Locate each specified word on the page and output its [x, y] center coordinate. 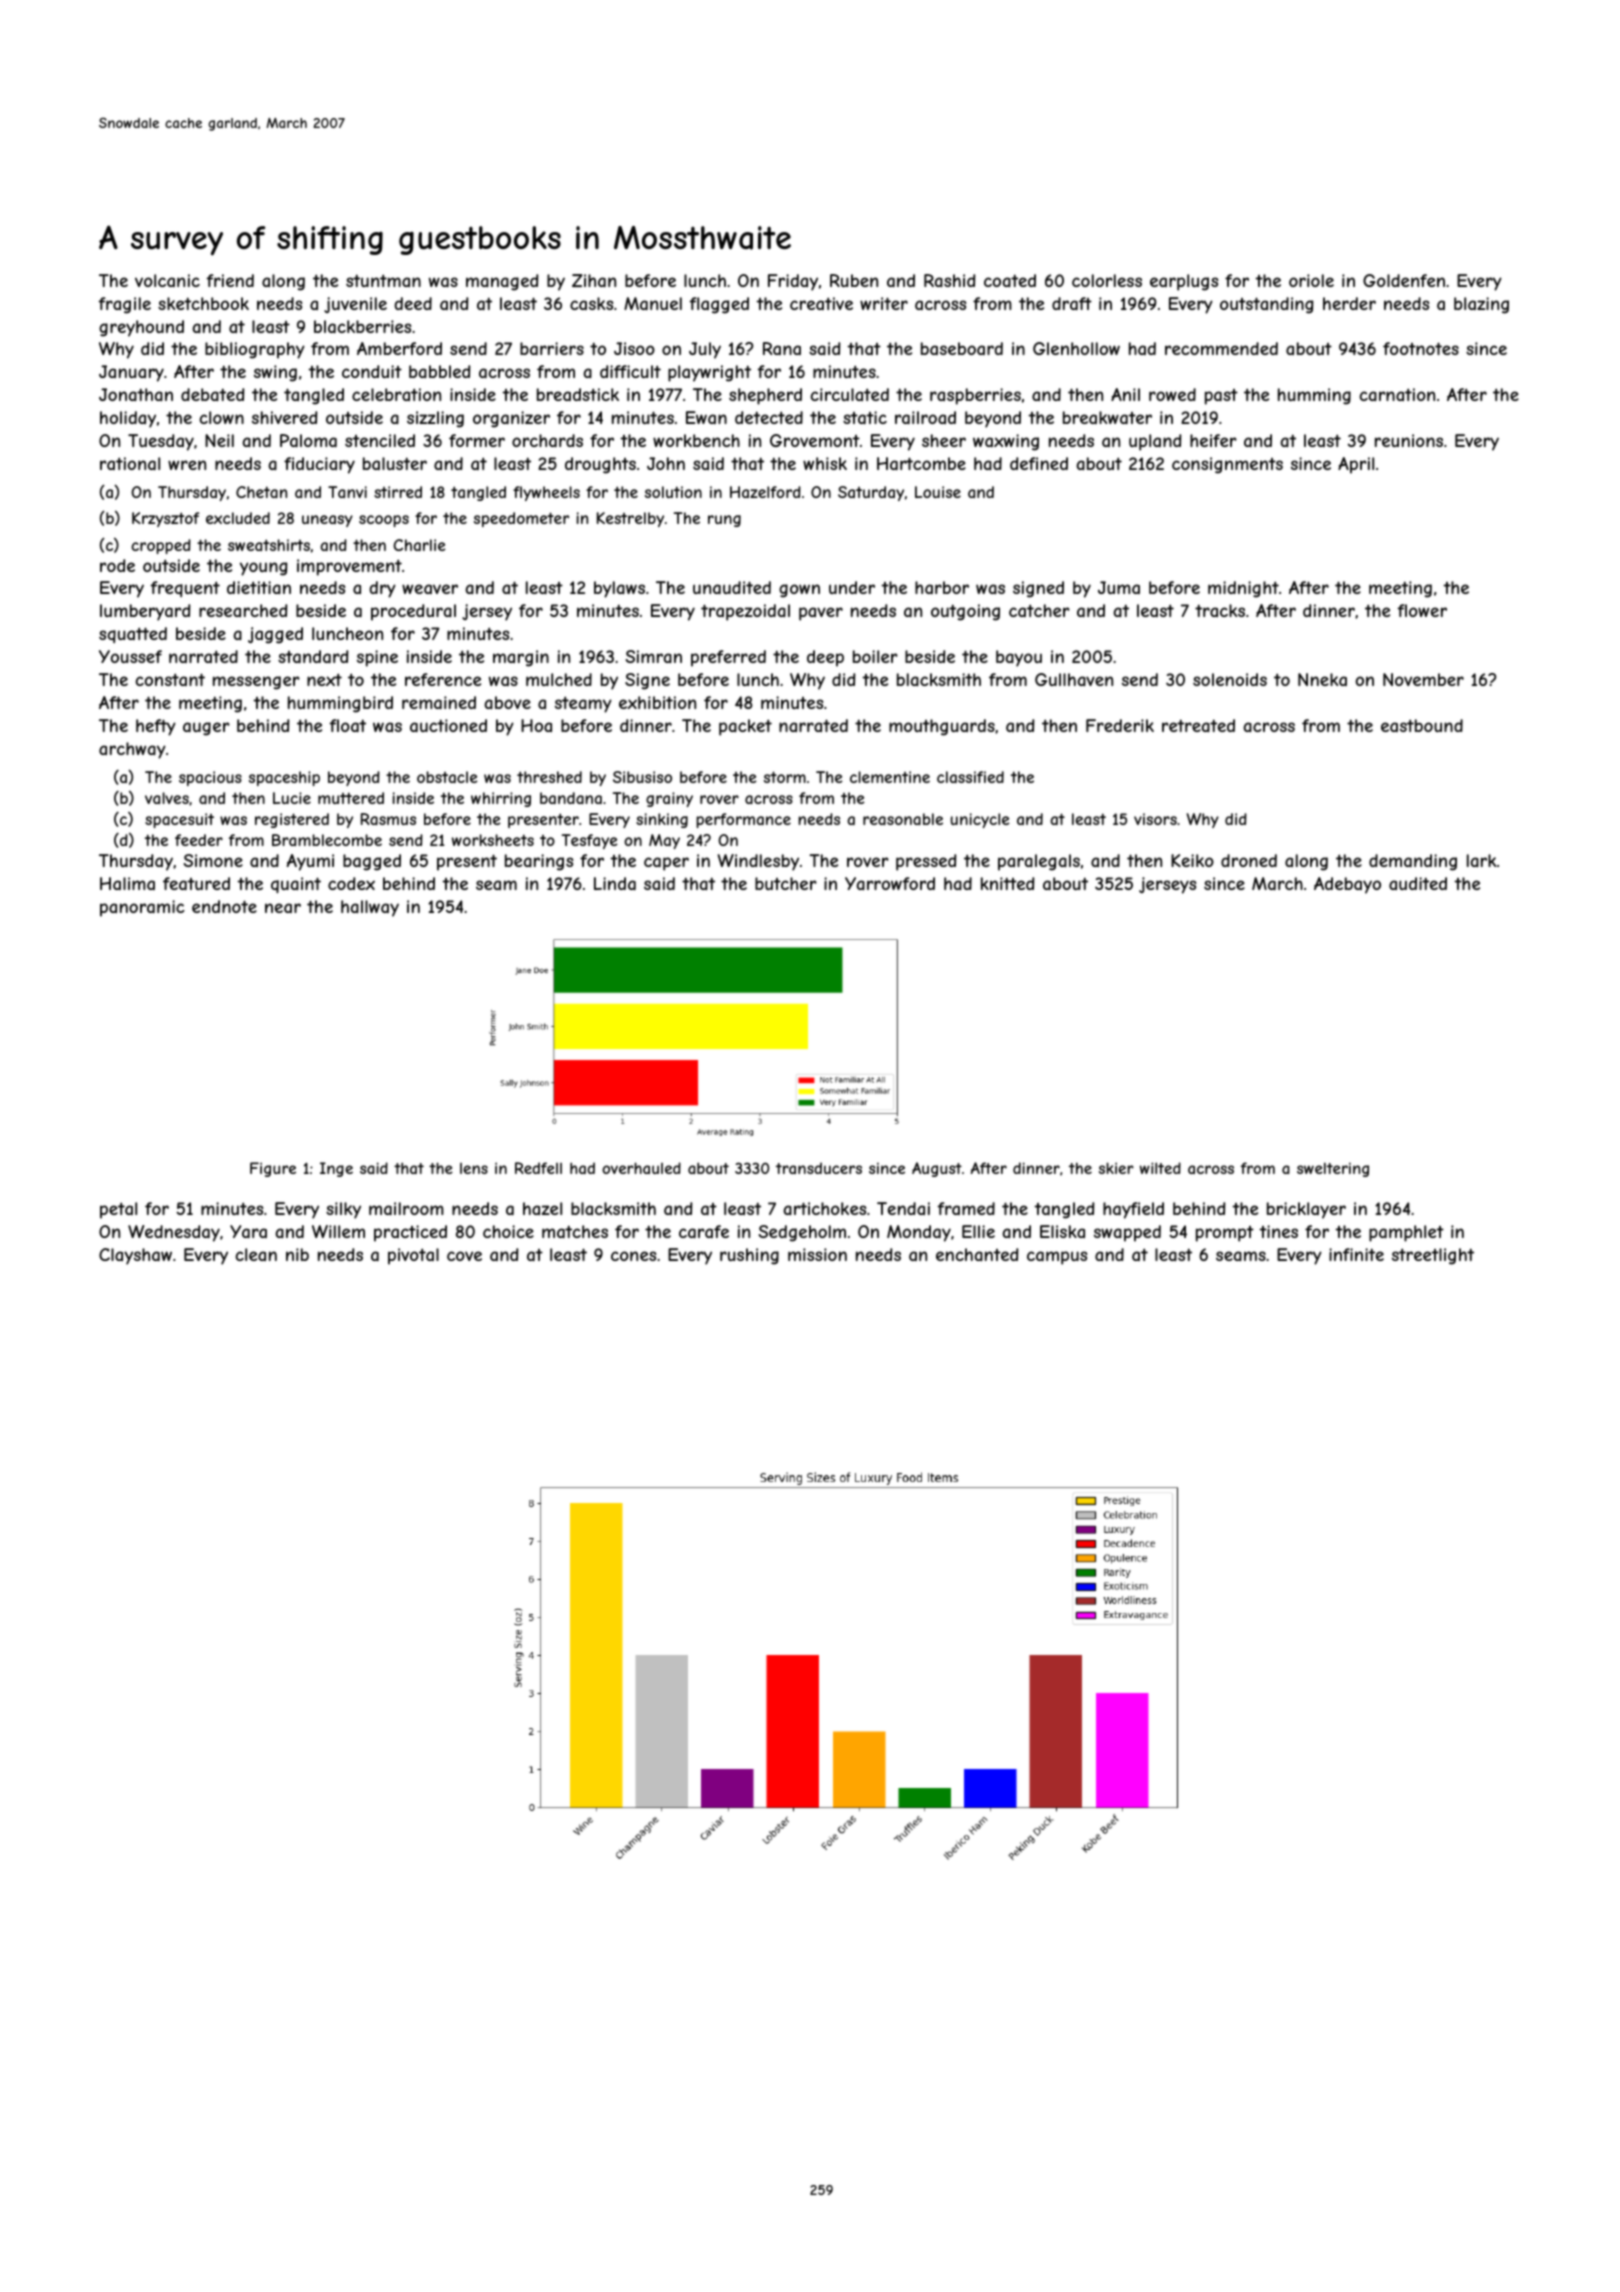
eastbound [1422, 725]
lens [474, 1168]
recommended [1221, 348]
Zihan [594, 280]
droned [1249, 860]
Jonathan [136, 394]
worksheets [493, 840]
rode [117, 565]
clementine [890, 777]
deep [825, 658]
